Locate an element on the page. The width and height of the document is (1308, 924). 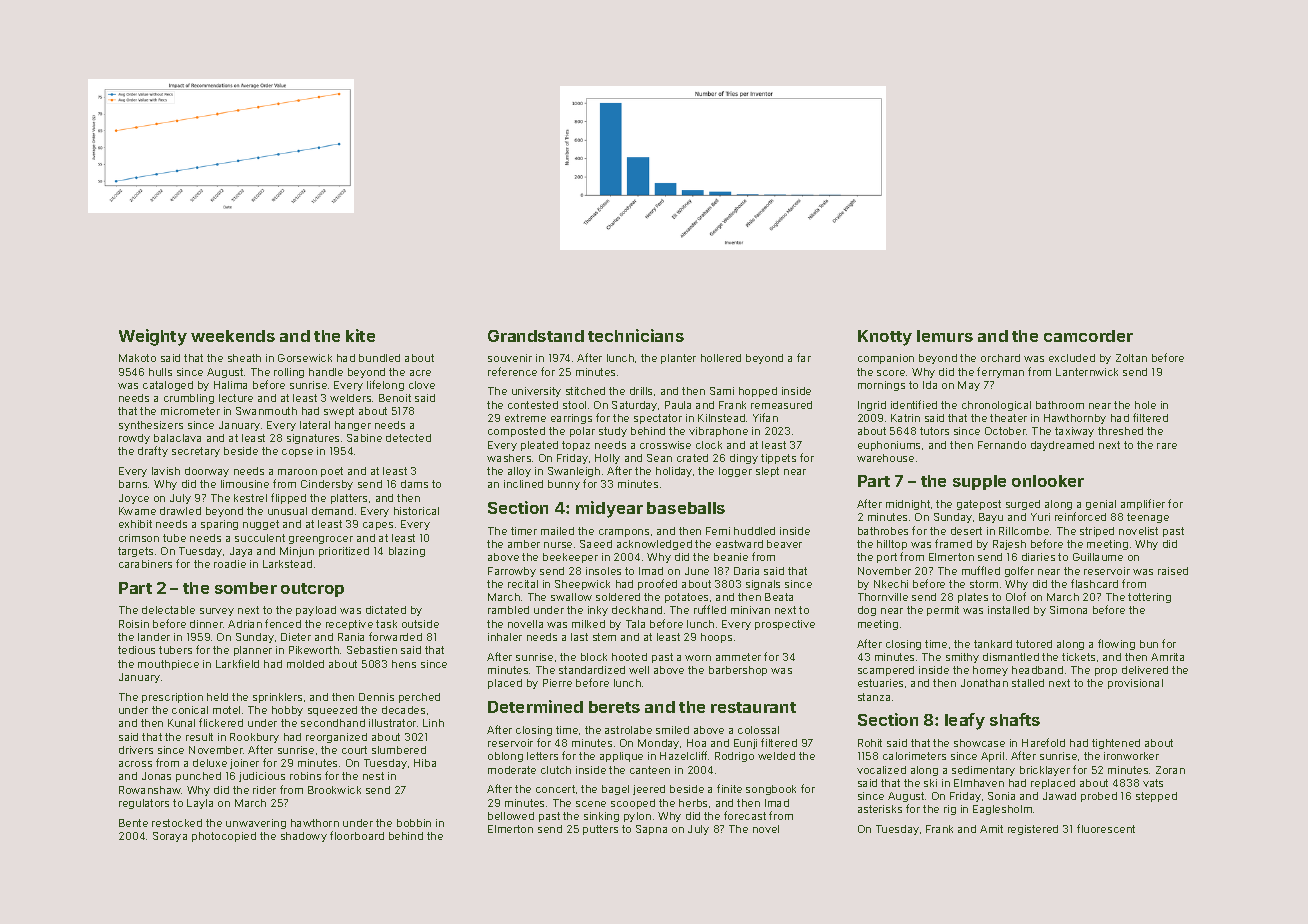
Zoran is located at coordinates (1170, 770).
